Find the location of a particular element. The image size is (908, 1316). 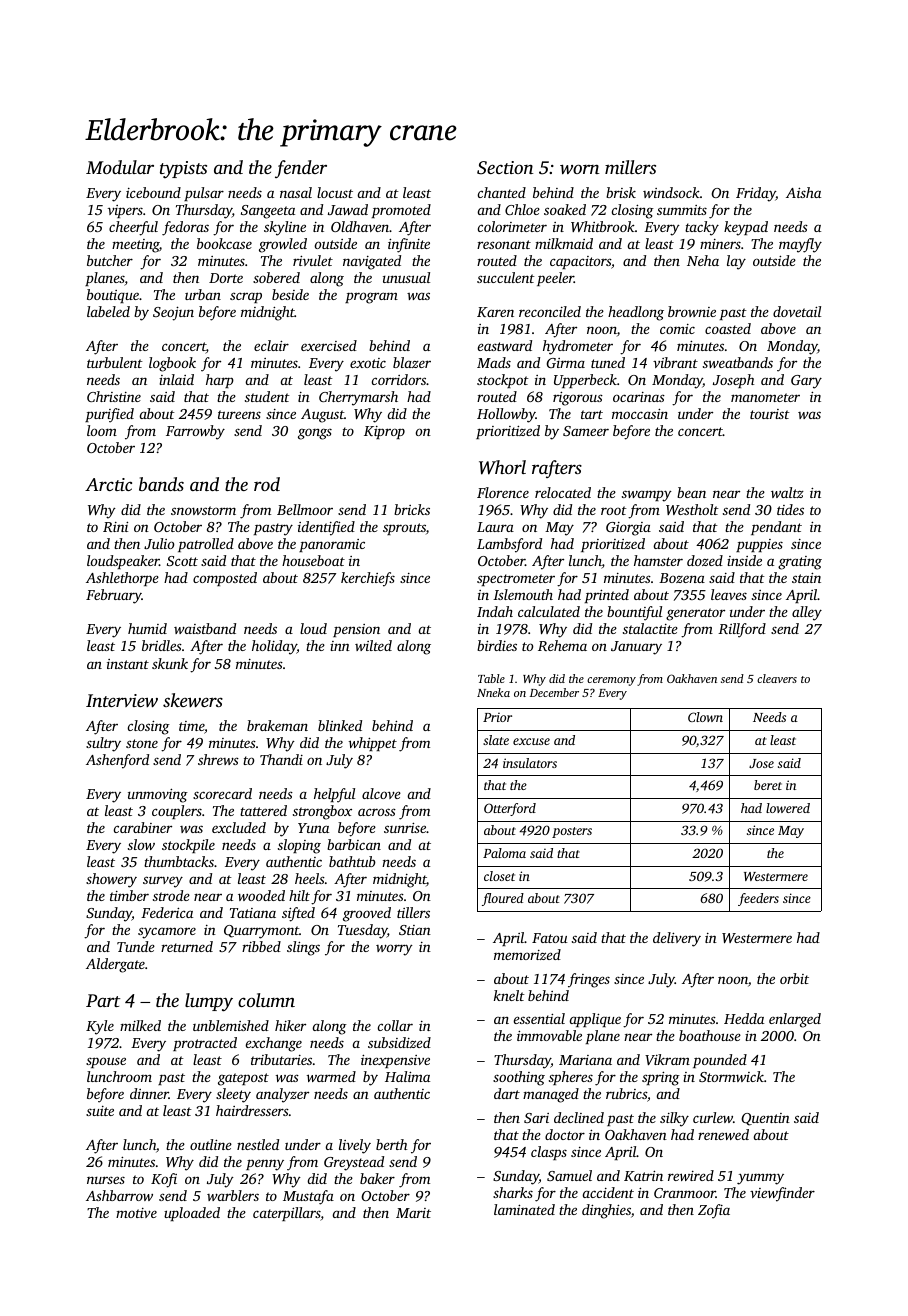

typists is located at coordinates (183, 169).
